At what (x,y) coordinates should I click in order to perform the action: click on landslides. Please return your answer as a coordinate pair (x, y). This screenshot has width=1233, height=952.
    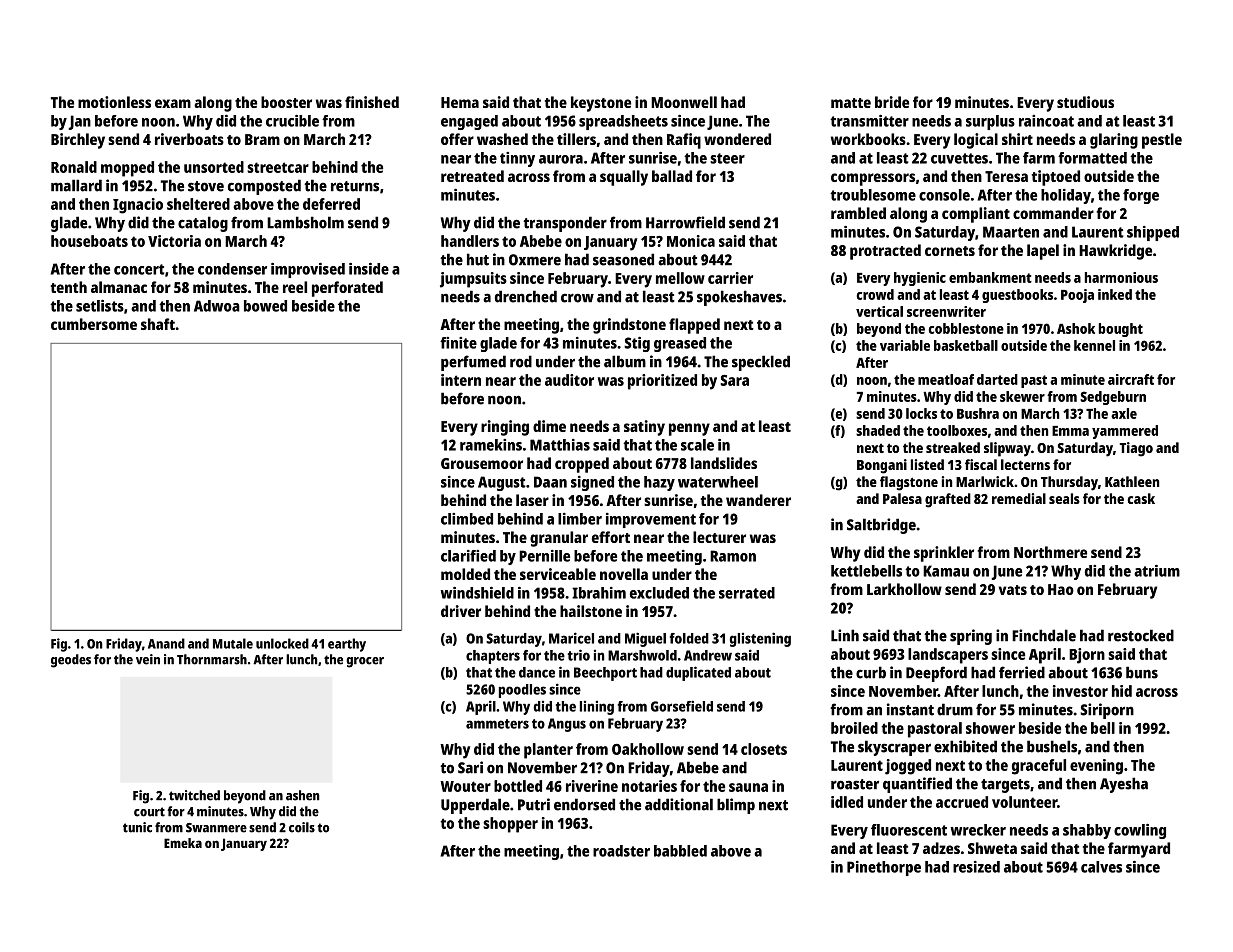
    Looking at the image, I should click on (724, 463).
